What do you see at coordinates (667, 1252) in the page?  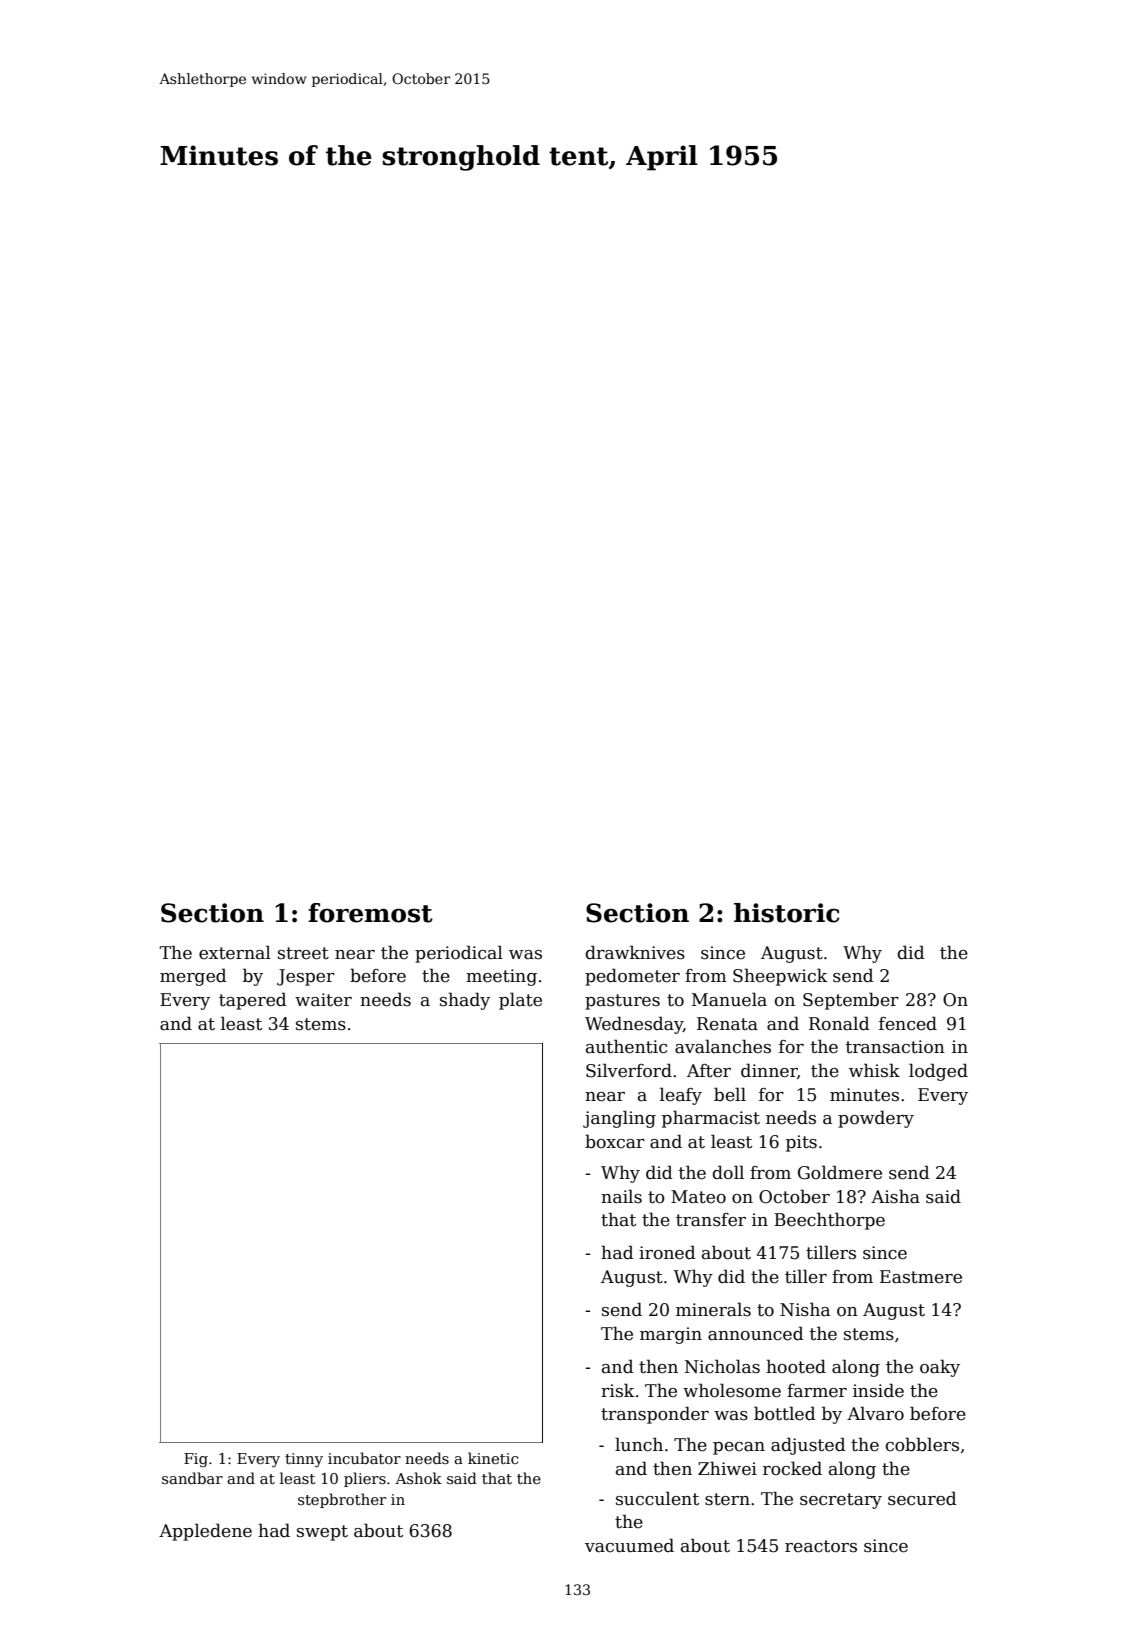 I see `ironed` at bounding box center [667, 1252].
